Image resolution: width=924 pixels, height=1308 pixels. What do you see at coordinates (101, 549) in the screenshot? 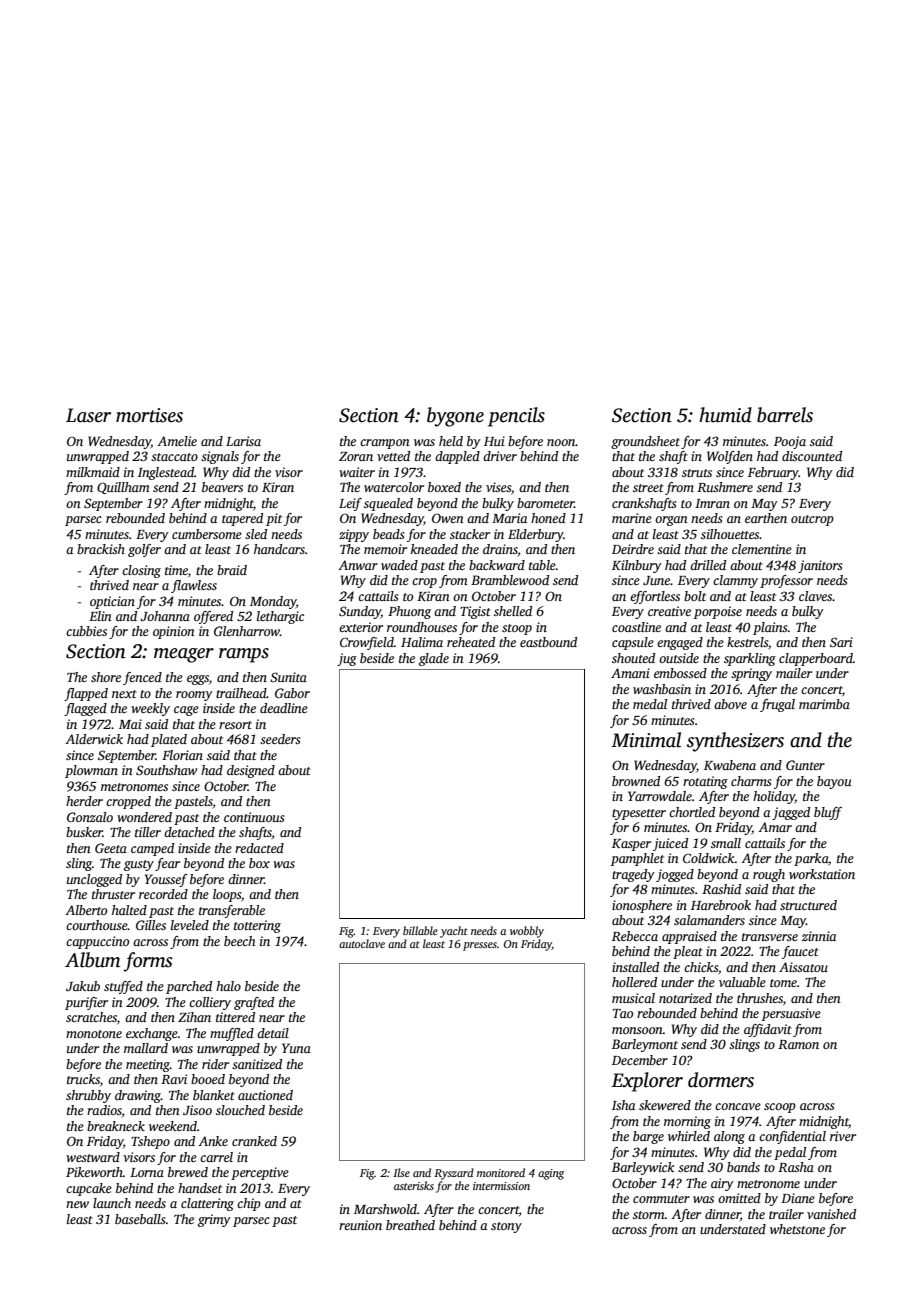
I see `brackish` at bounding box center [101, 549].
